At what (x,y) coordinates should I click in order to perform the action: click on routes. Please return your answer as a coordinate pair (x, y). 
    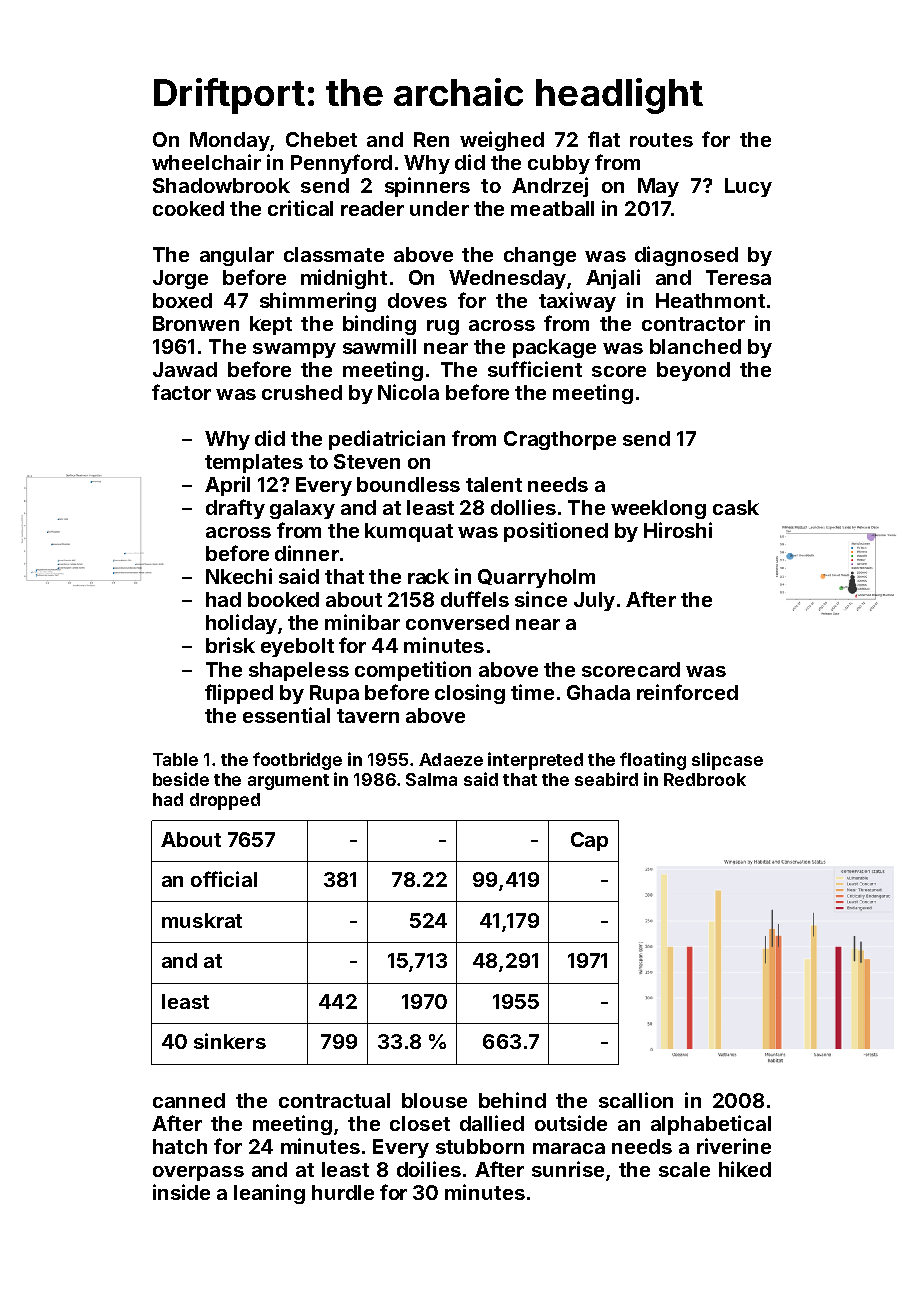
    Looking at the image, I should click on (661, 140).
